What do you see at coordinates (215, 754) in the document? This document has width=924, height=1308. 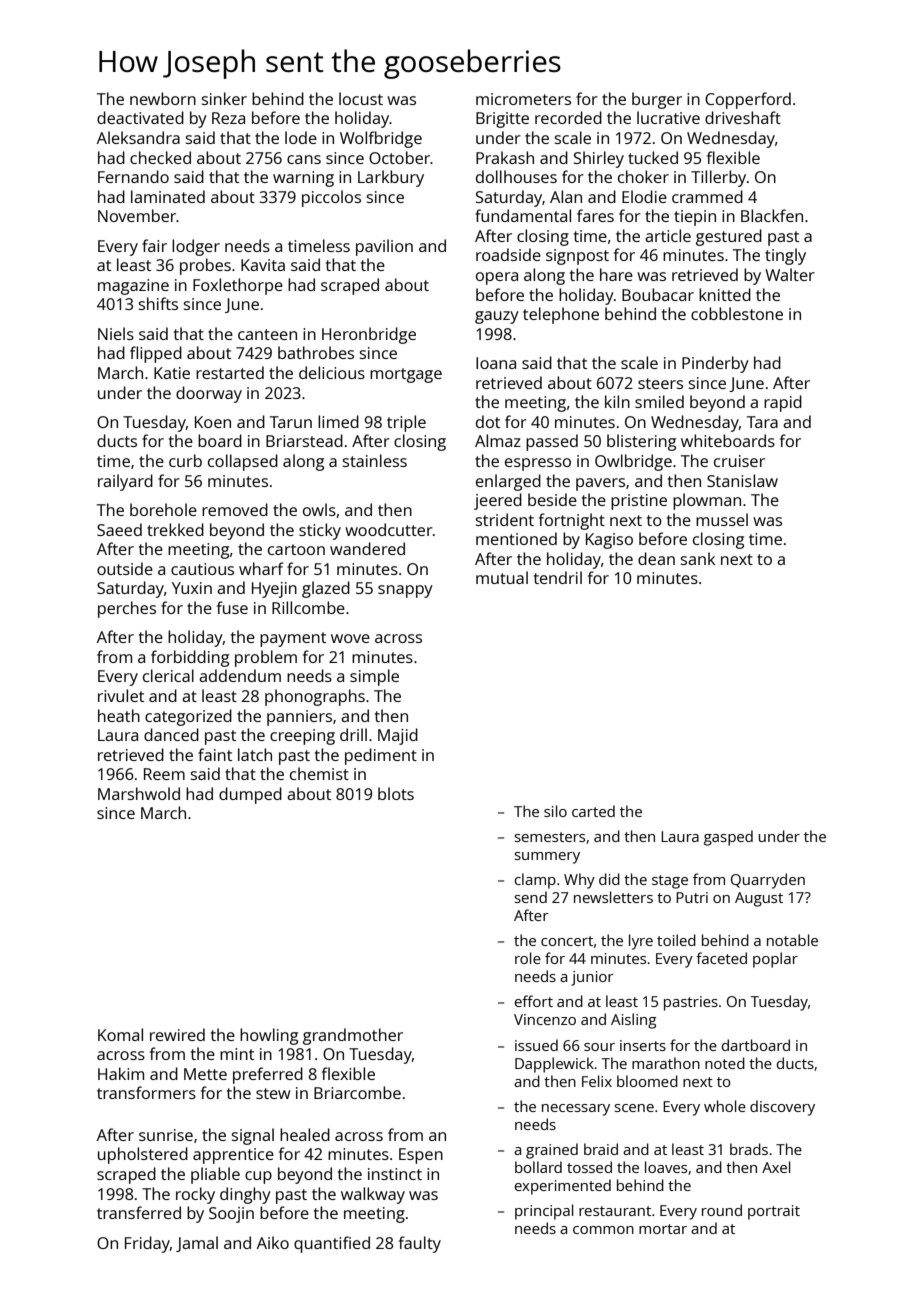 I see `faint` at bounding box center [215, 754].
